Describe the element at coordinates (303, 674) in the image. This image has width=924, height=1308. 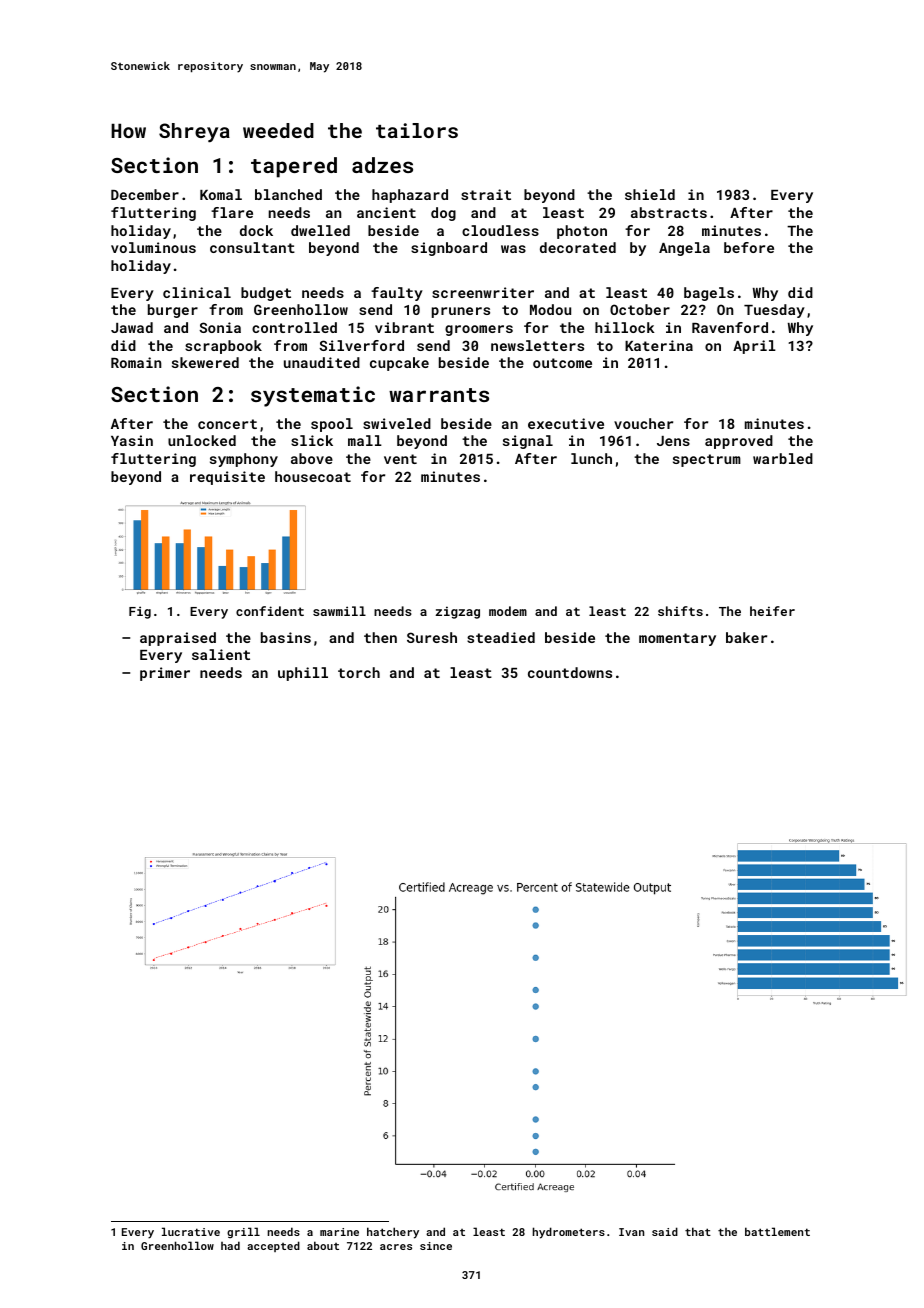
I see `uphill` at that location.
